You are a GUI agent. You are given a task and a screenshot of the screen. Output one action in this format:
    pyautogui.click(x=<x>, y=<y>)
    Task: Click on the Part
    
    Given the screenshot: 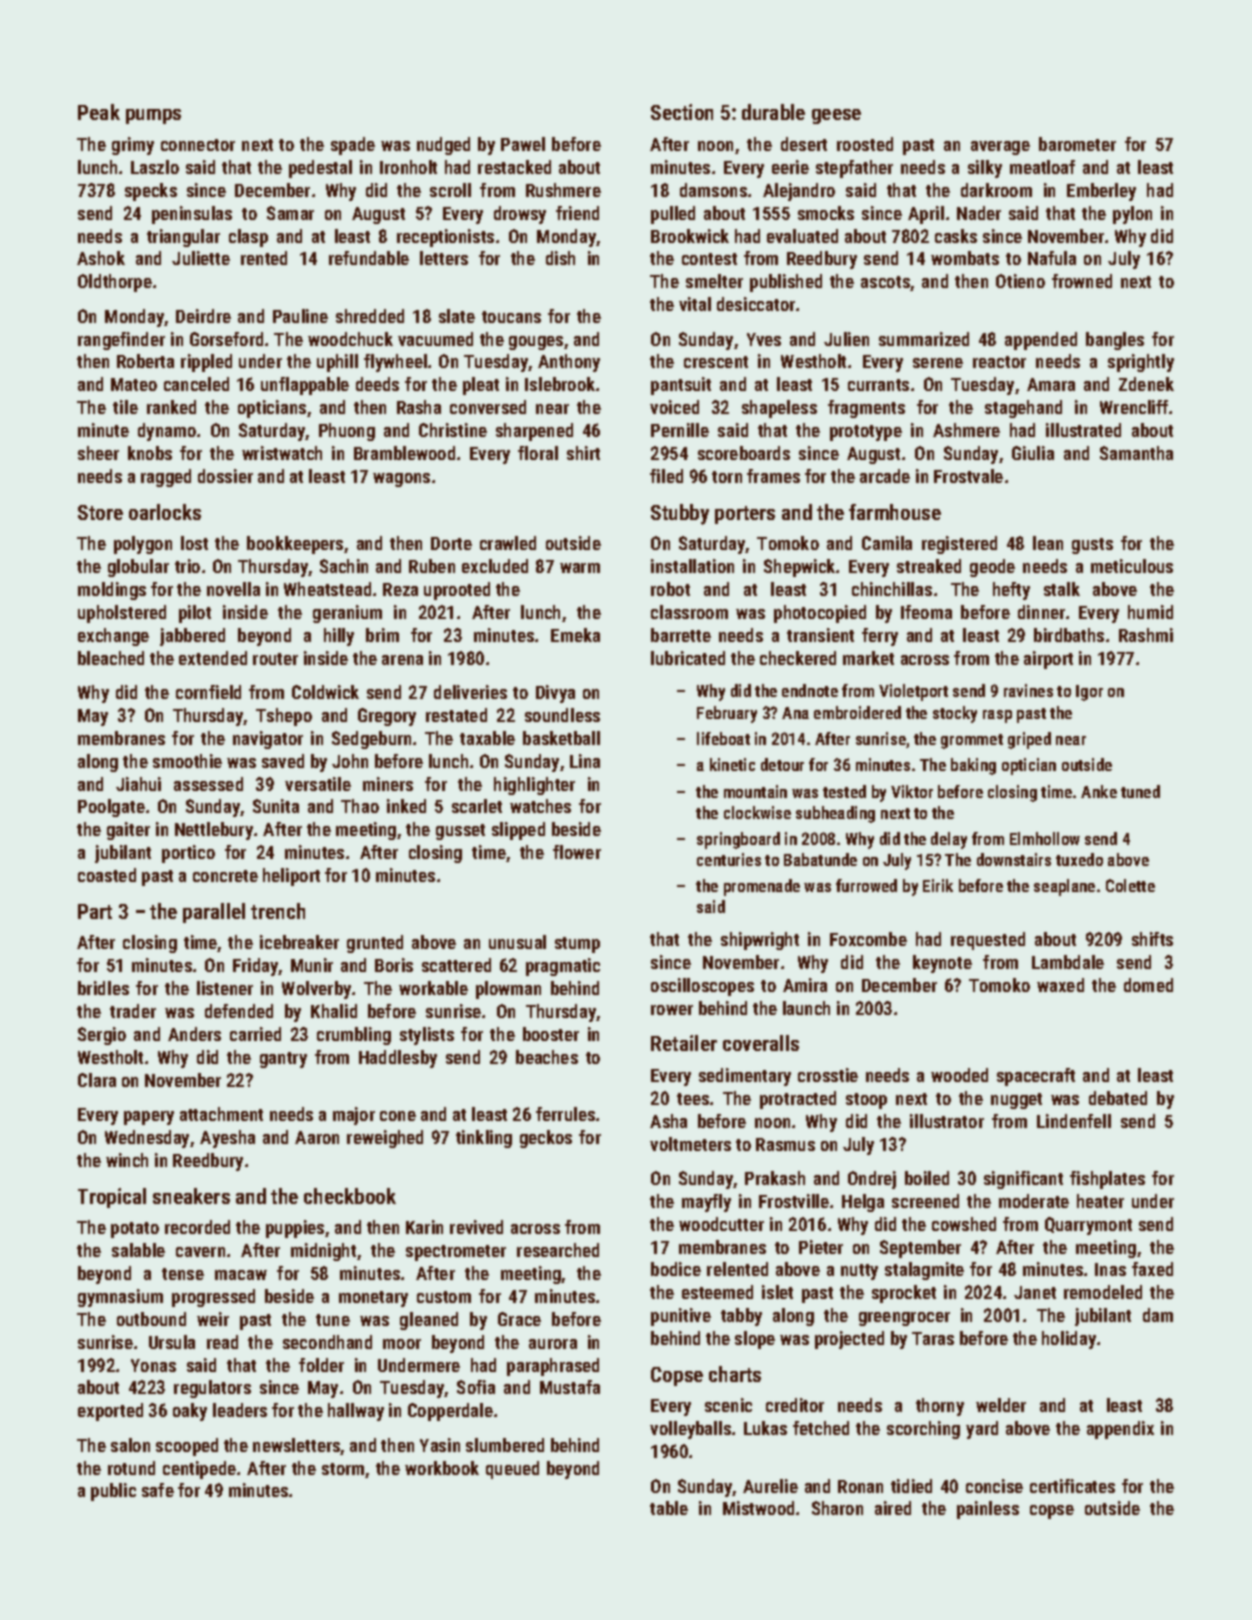 What is the action you would take?
    pyautogui.click(x=95, y=911)
